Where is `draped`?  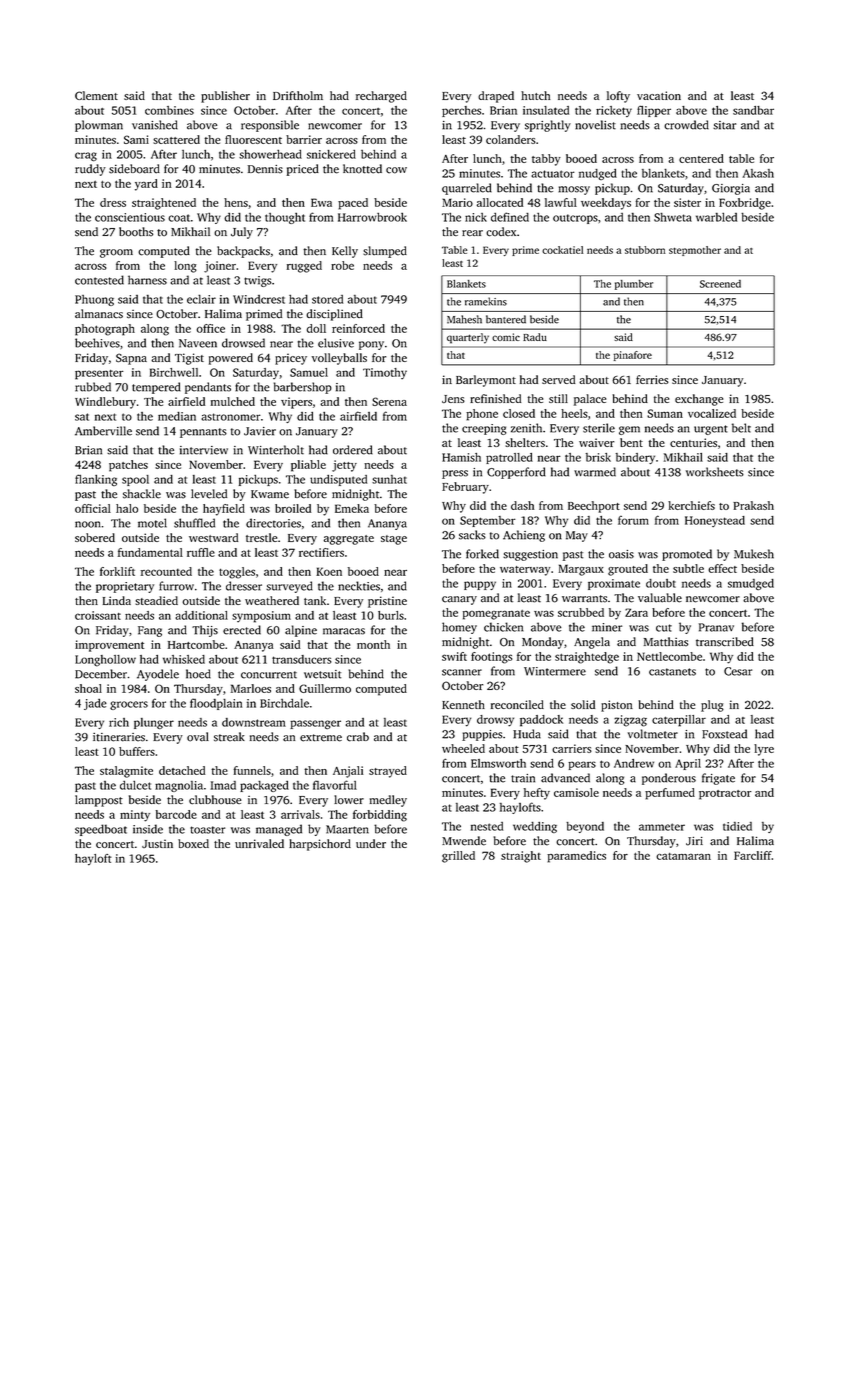
draped is located at coordinates (496, 97).
